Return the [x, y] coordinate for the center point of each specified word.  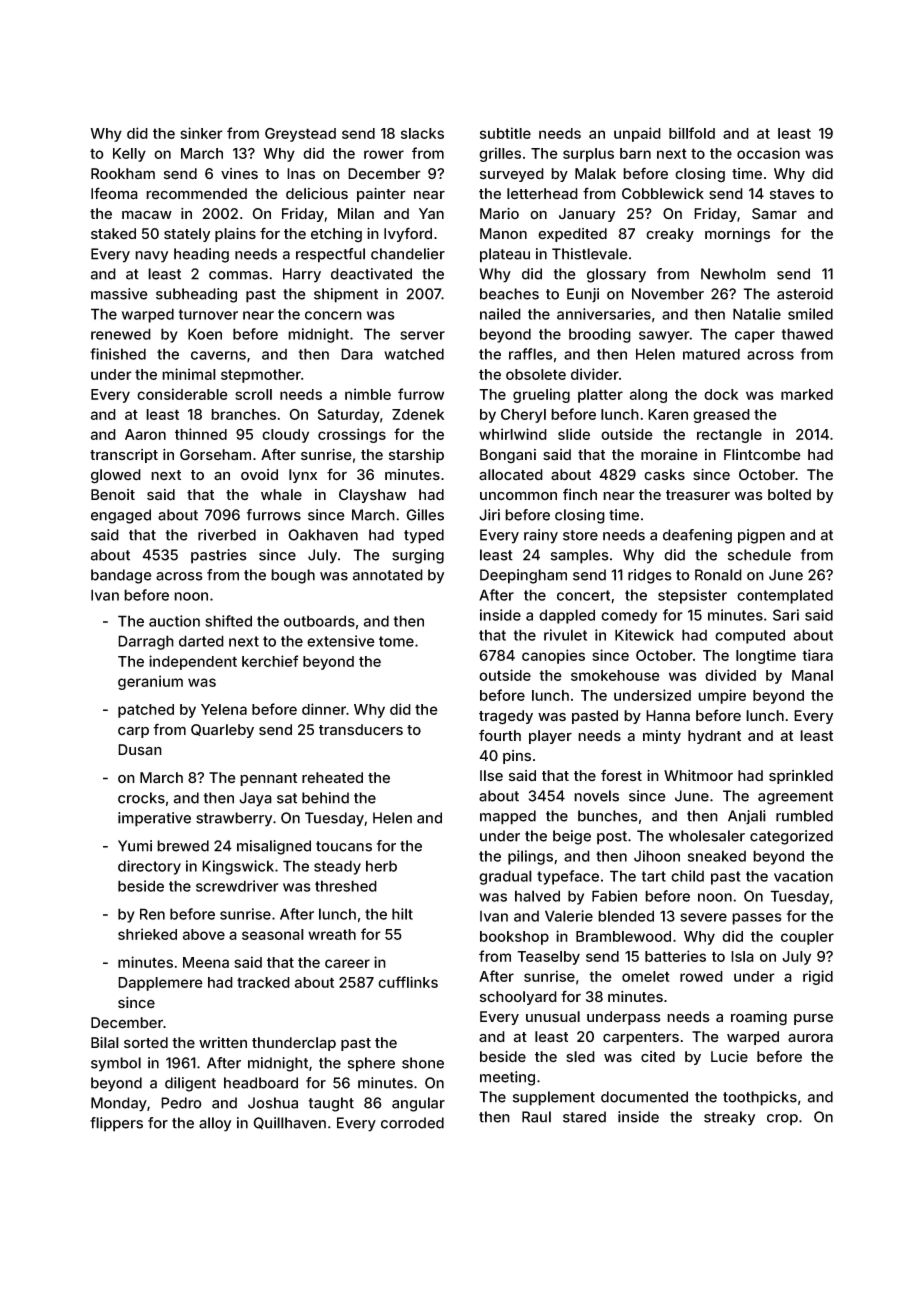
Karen [668, 414]
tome [396, 641]
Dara [357, 354]
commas [238, 275]
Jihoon [657, 856]
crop [782, 1120]
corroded [412, 1123]
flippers [116, 1124]
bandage [121, 576]
